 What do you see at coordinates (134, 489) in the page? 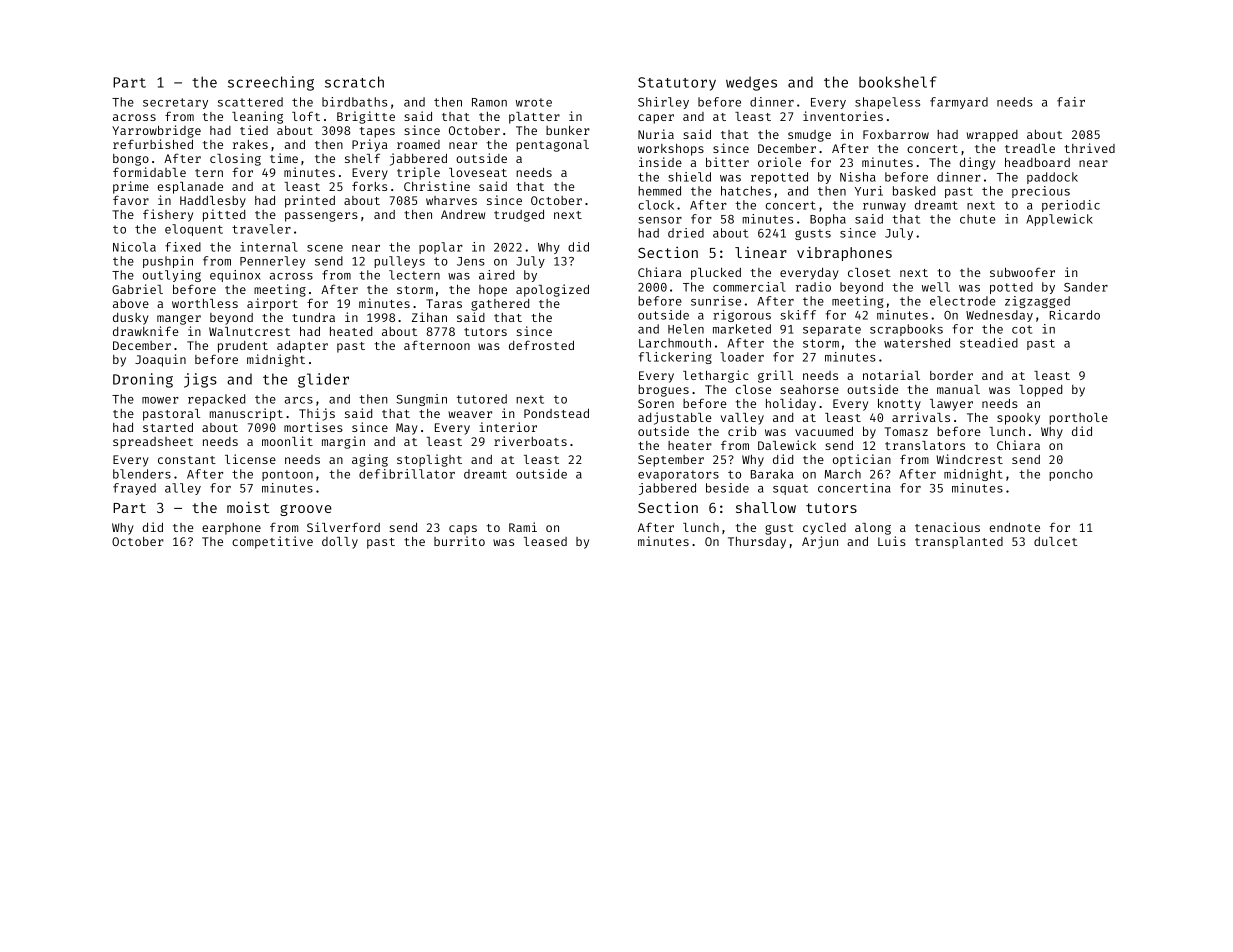
I see `frayed` at bounding box center [134, 489].
